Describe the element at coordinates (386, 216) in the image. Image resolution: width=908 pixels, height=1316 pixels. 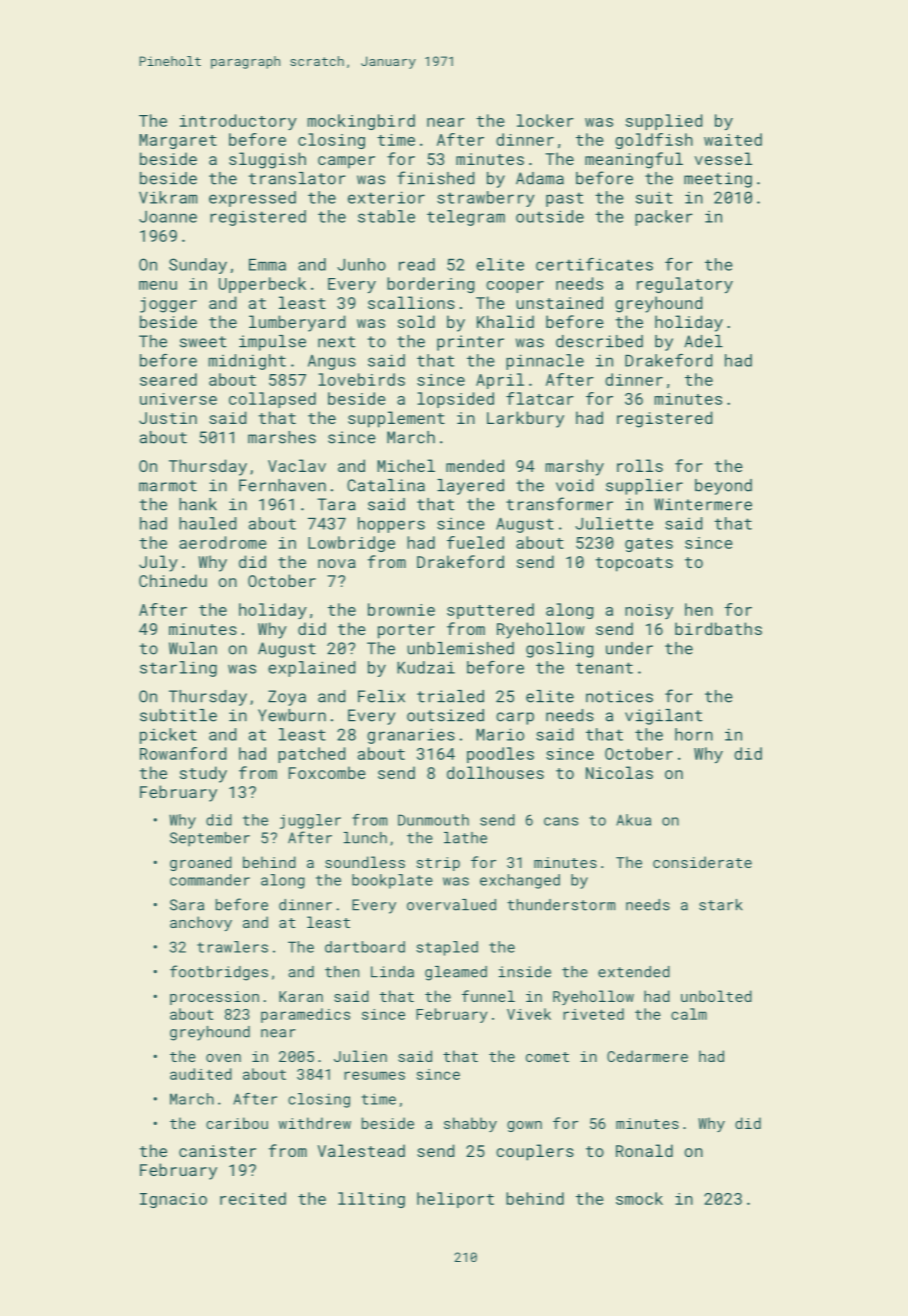
I see `stable` at that location.
